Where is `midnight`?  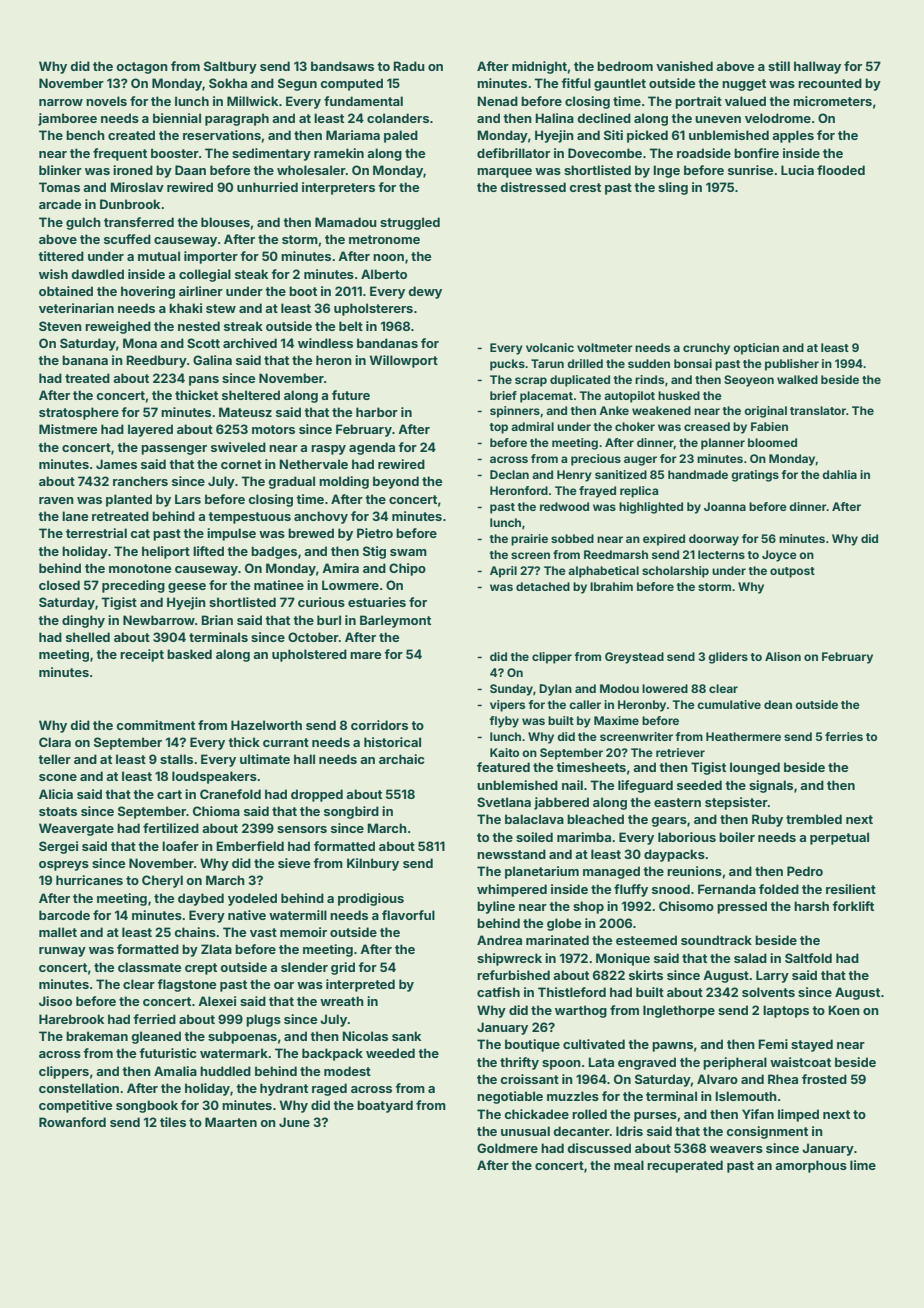
midnight is located at coordinates (539, 67).
